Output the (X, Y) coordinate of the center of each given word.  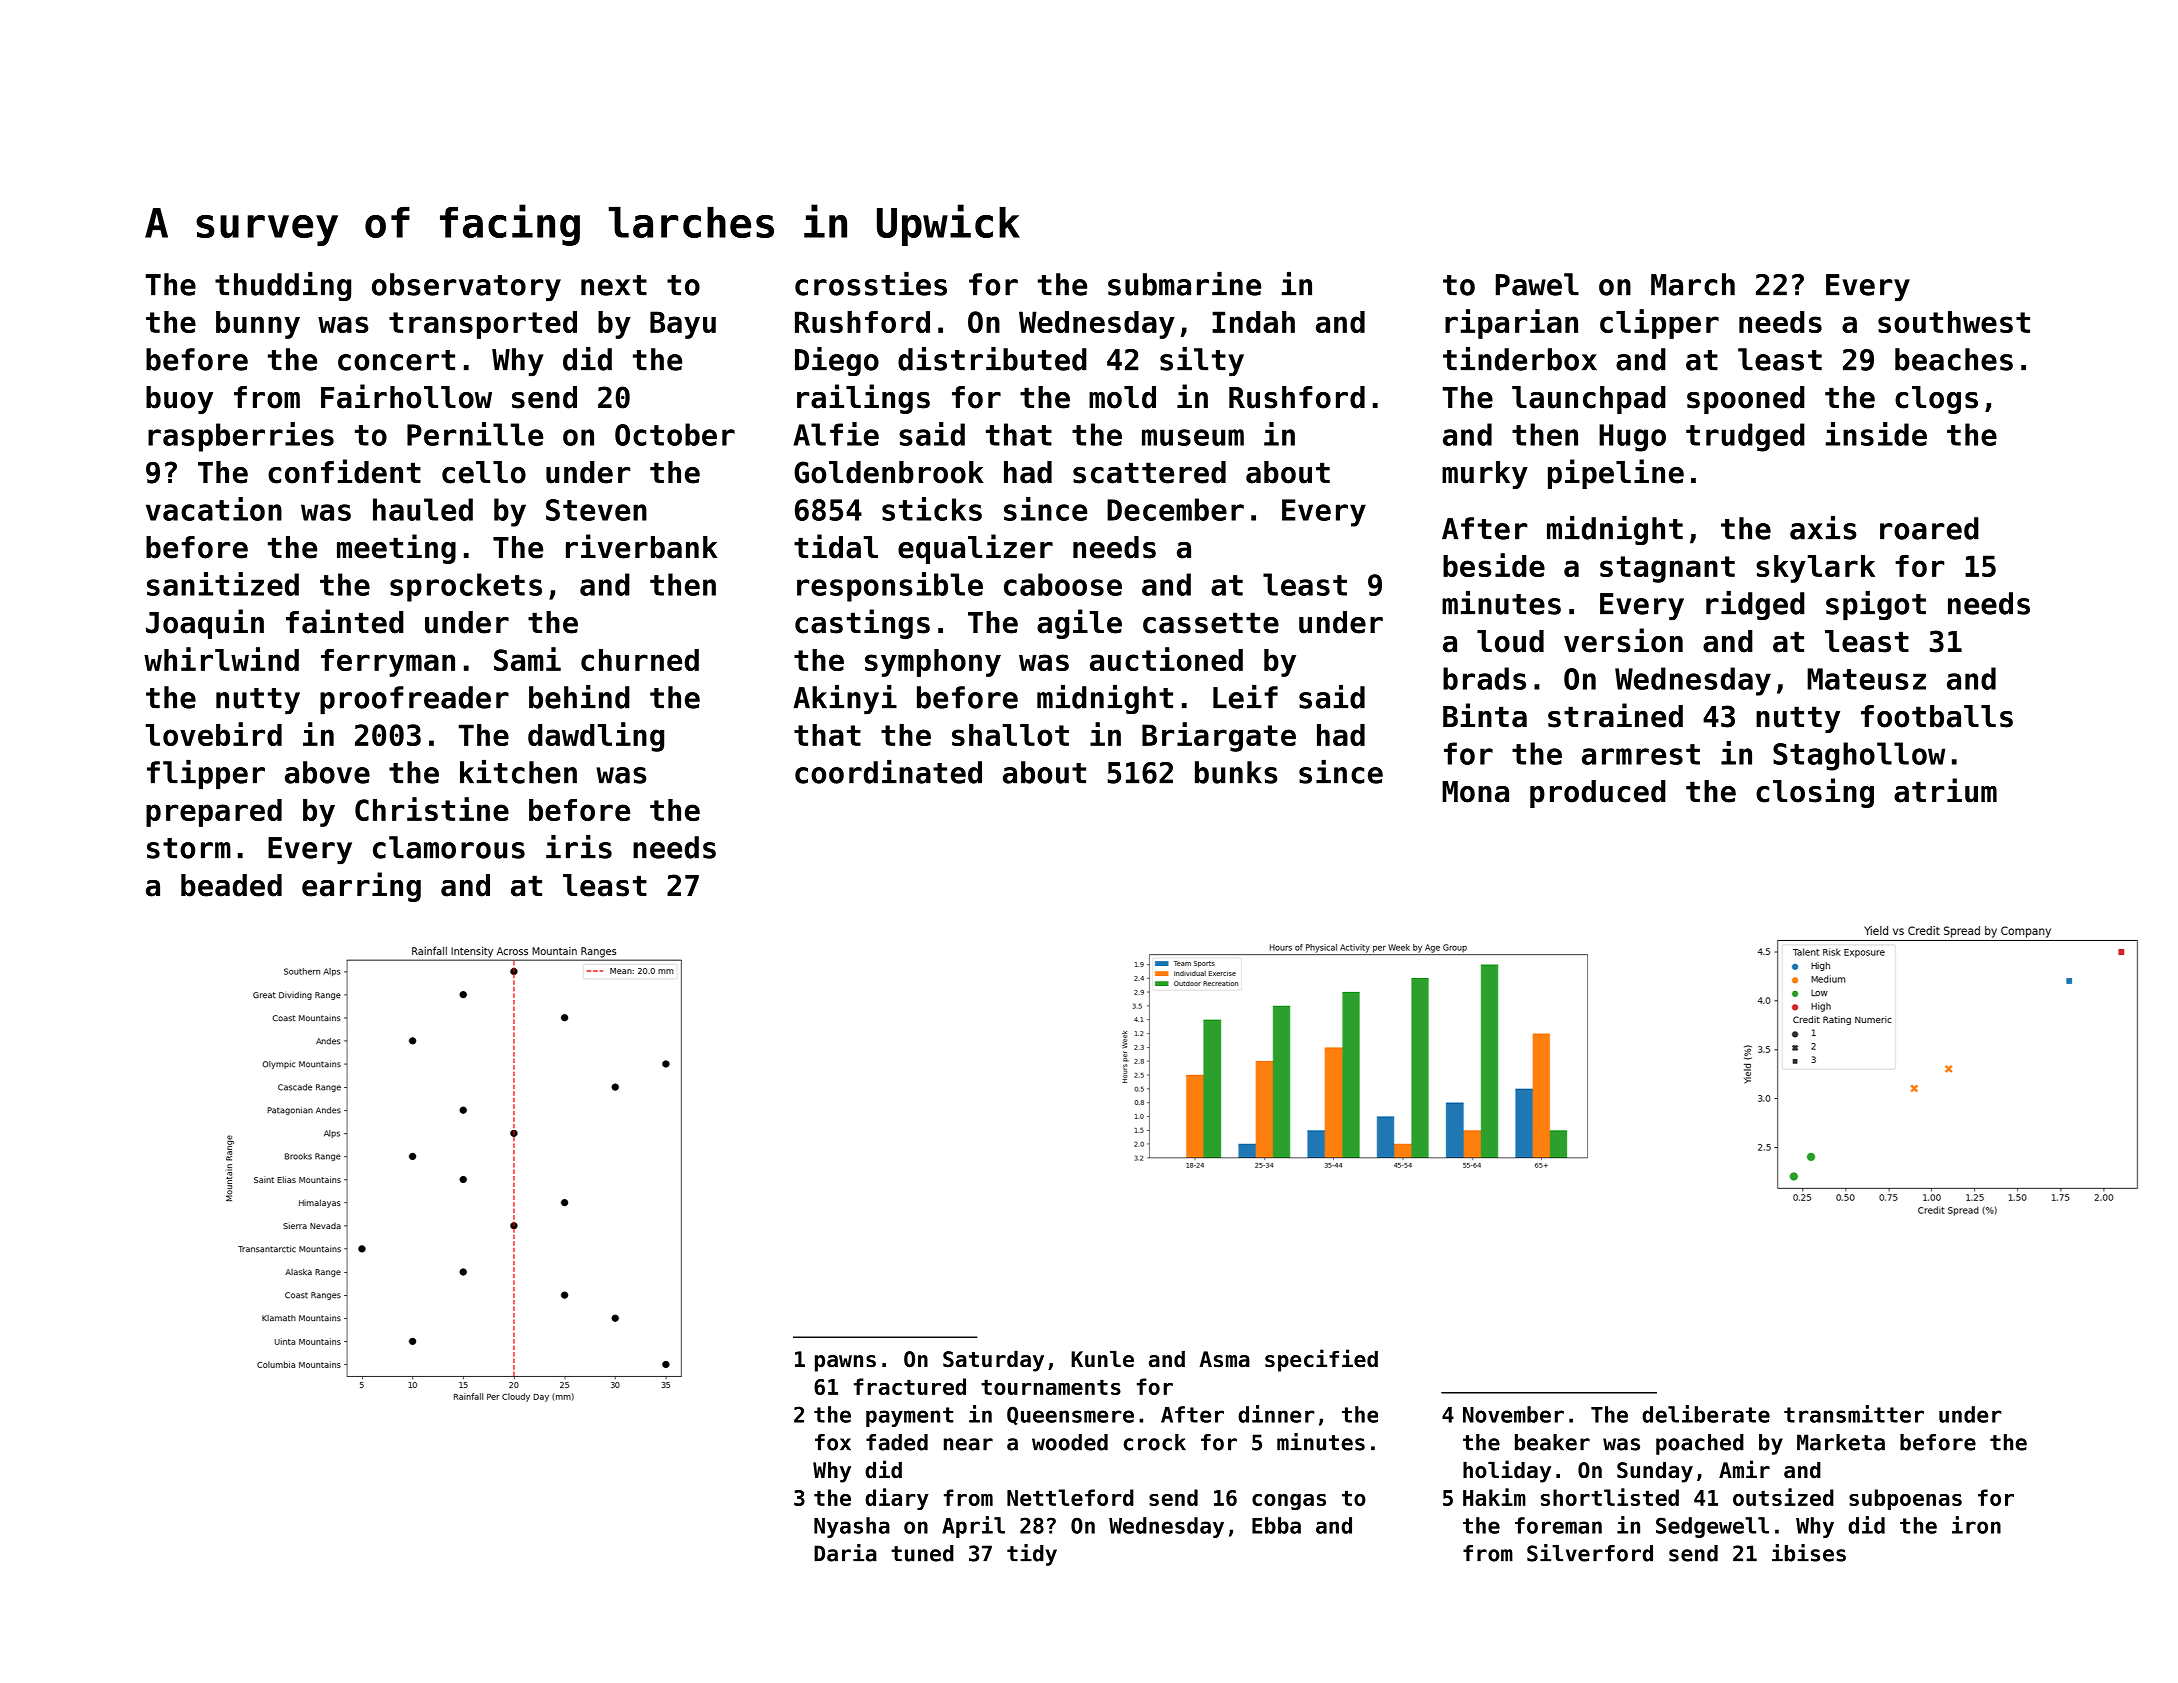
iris (579, 847)
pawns (845, 1363)
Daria (845, 1553)
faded (897, 1442)
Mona (1475, 792)
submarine (1184, 284)
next (614, 285)
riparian (1511, 324)
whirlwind (221, 659)
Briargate (1219, 737)
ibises (1809, 1553)
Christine (432, 809)
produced (1598, 794)
